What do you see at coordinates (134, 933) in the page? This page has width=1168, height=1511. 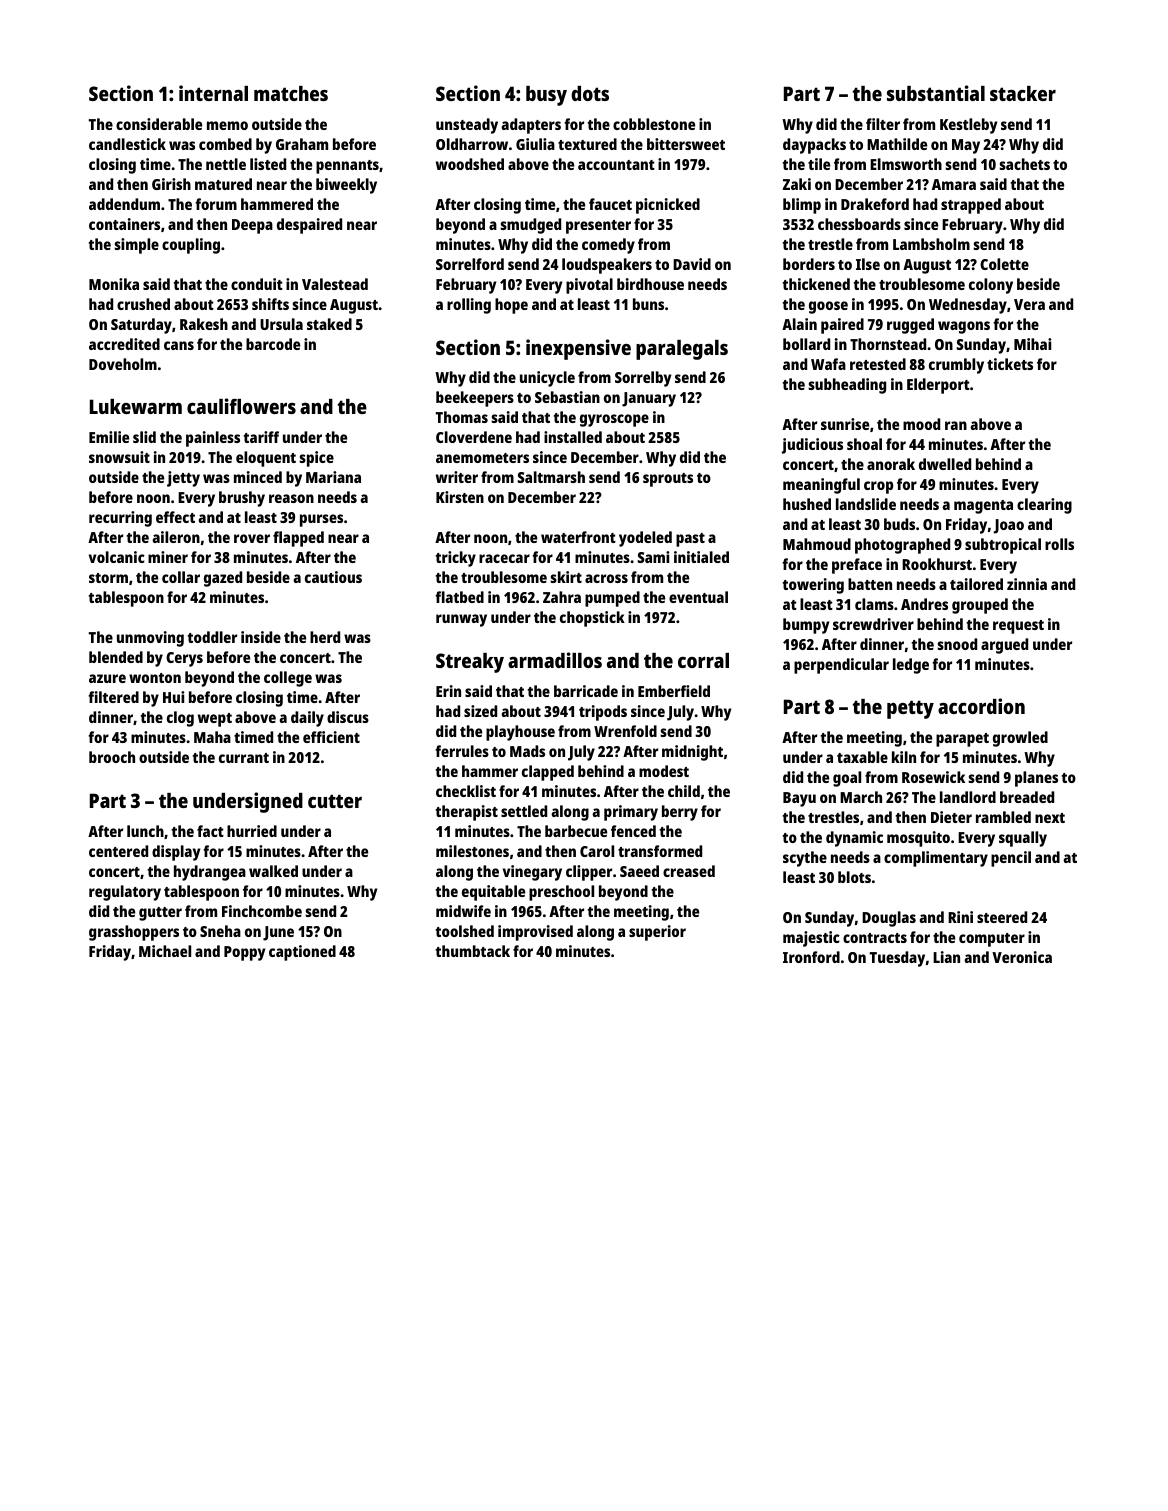 I see `grasshoppers` at bounding box center [134, 933].
